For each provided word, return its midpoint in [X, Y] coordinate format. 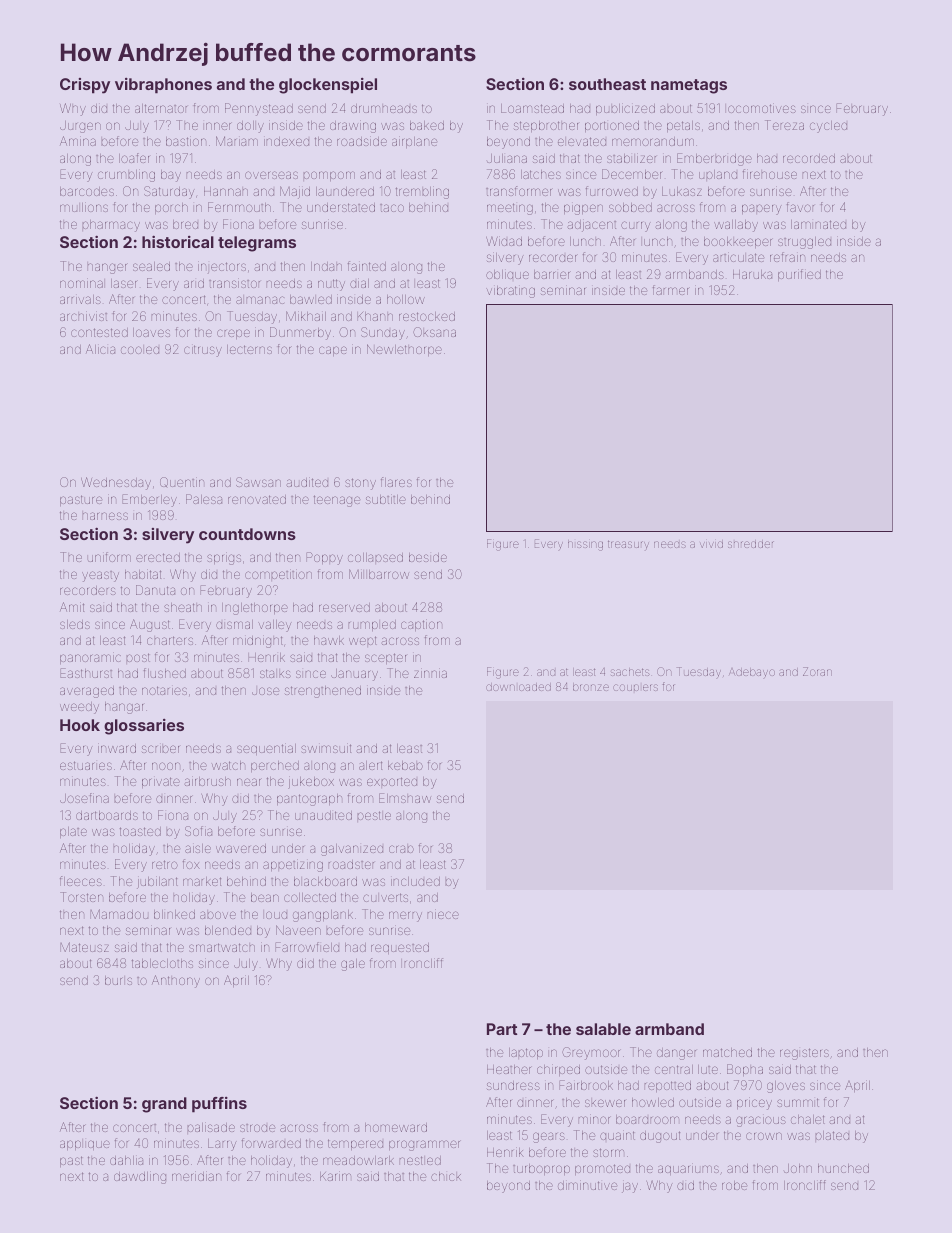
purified [799, 275]
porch [171, 208]
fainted [367, 266]
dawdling [140, 1177]
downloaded [518, 687]
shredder [751, 544]
